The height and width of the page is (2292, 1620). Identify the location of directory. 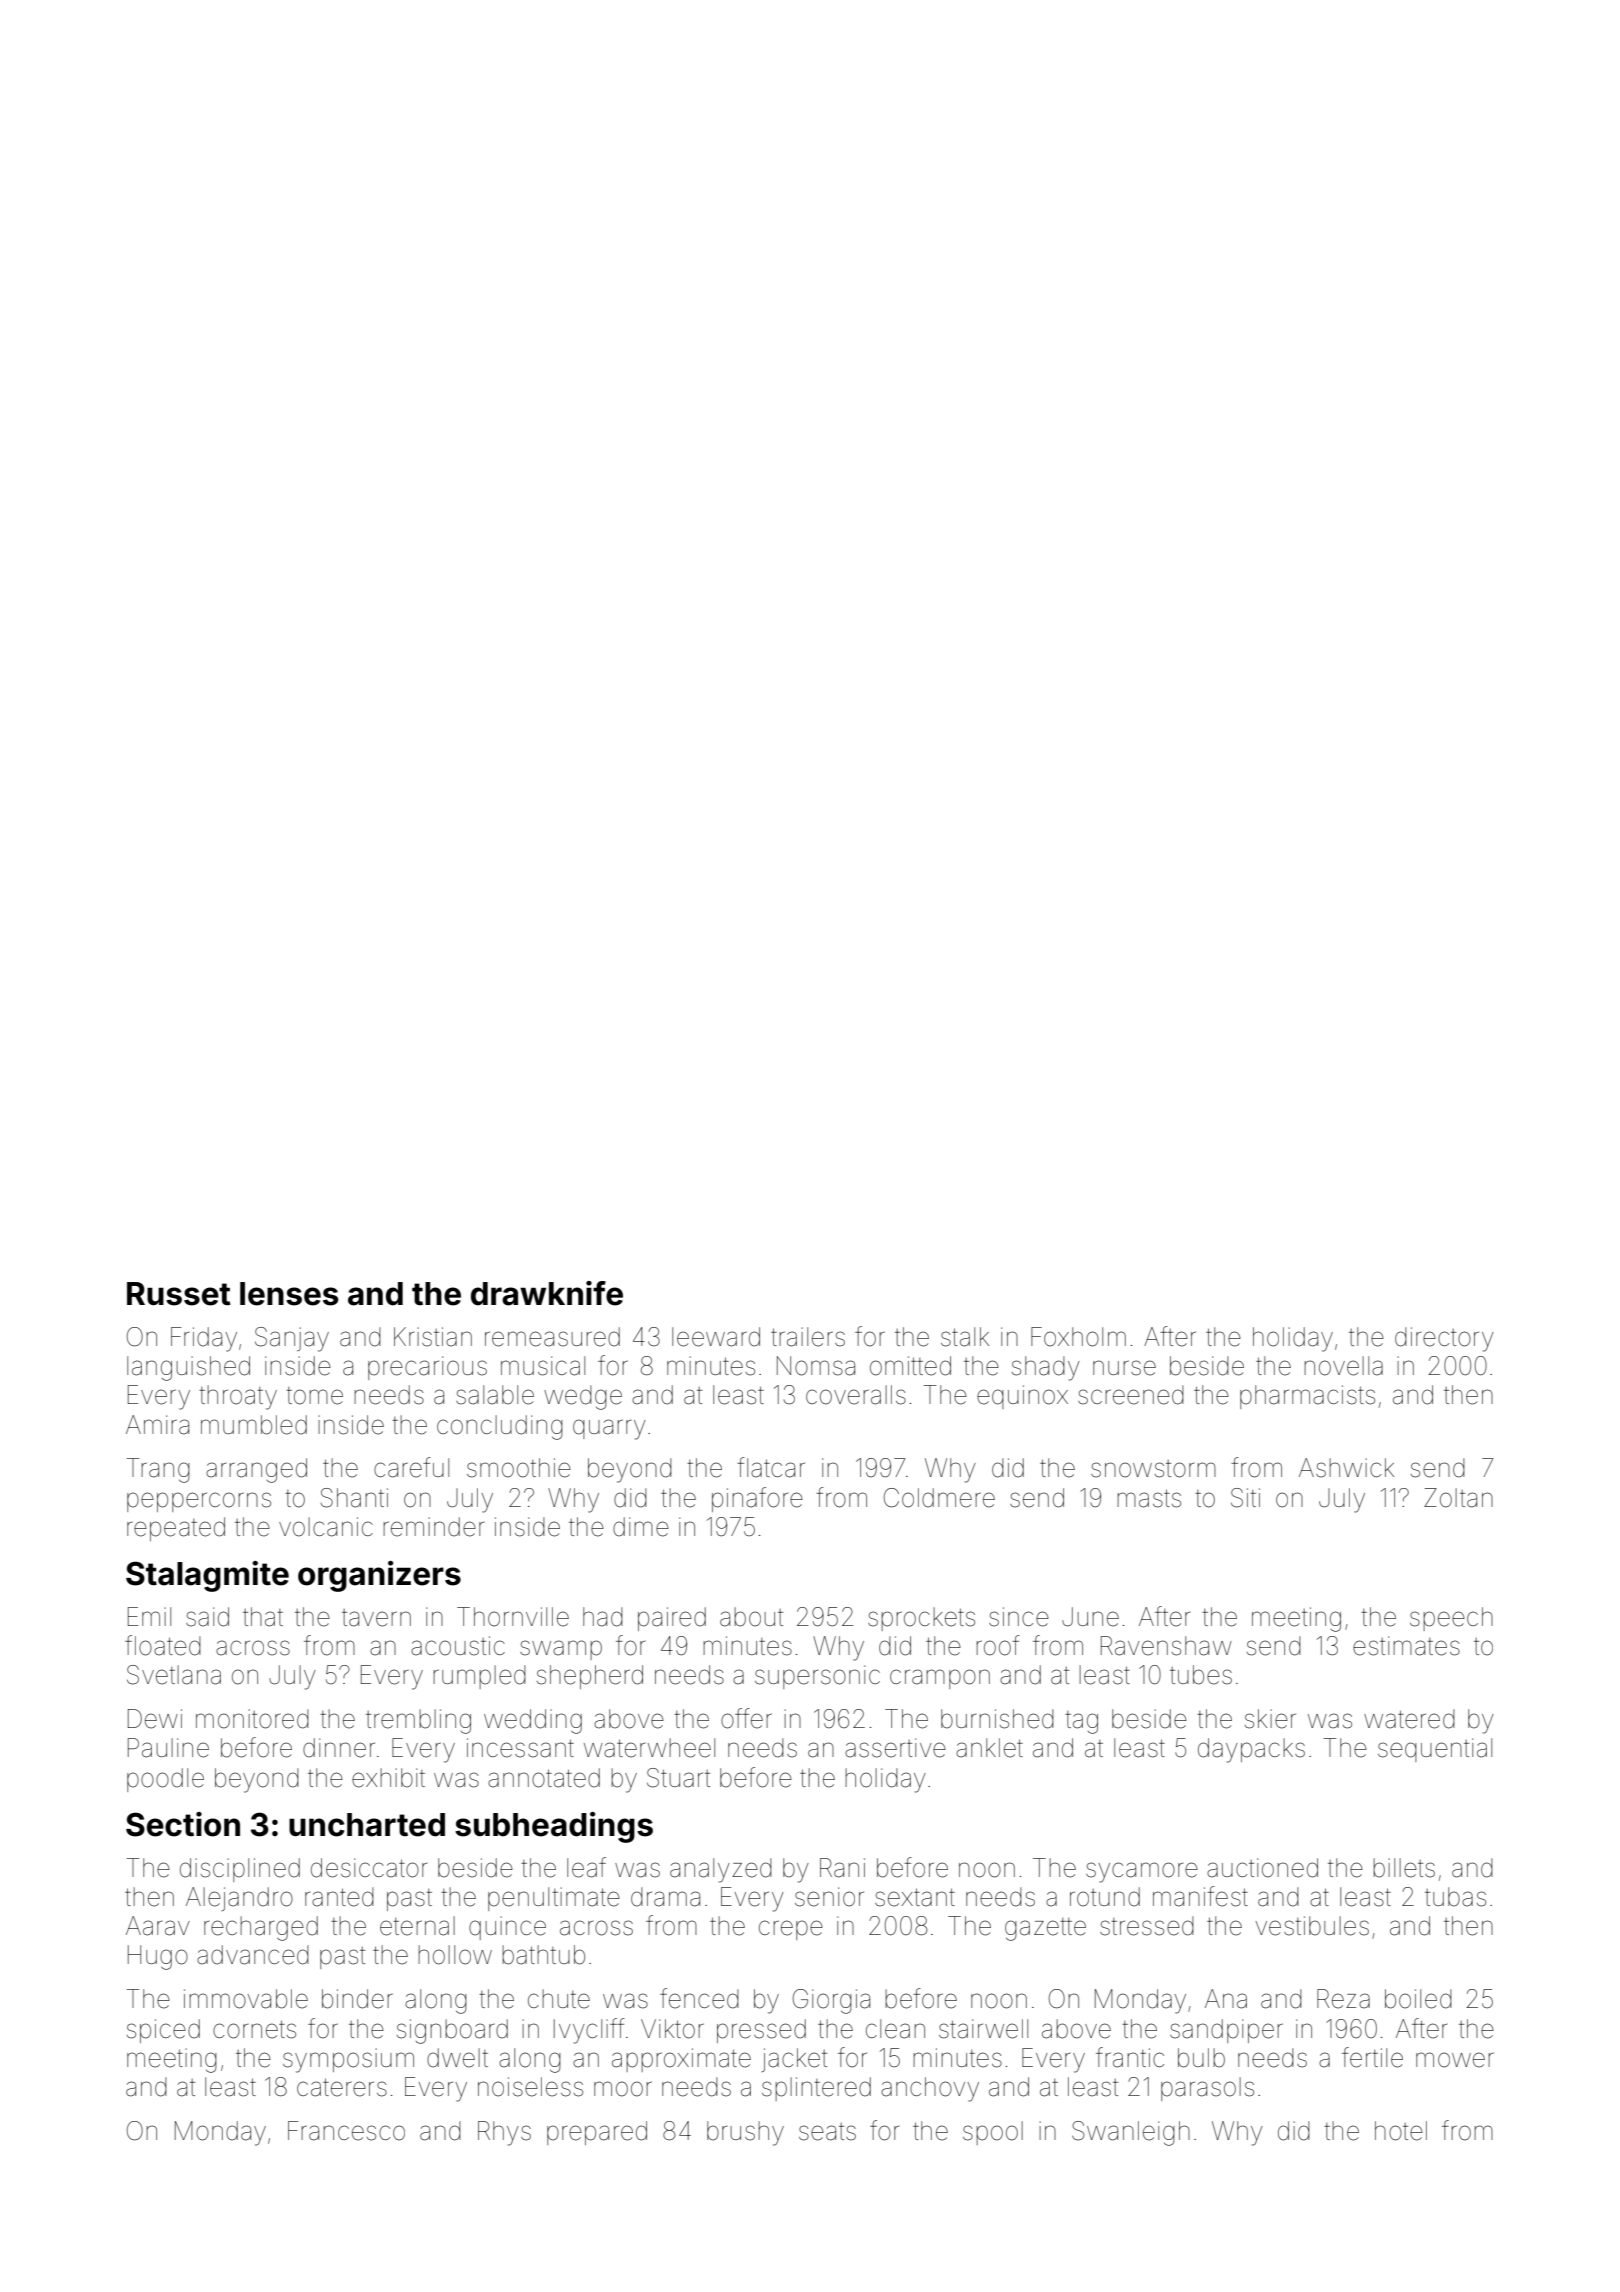
(1444, 1339).
